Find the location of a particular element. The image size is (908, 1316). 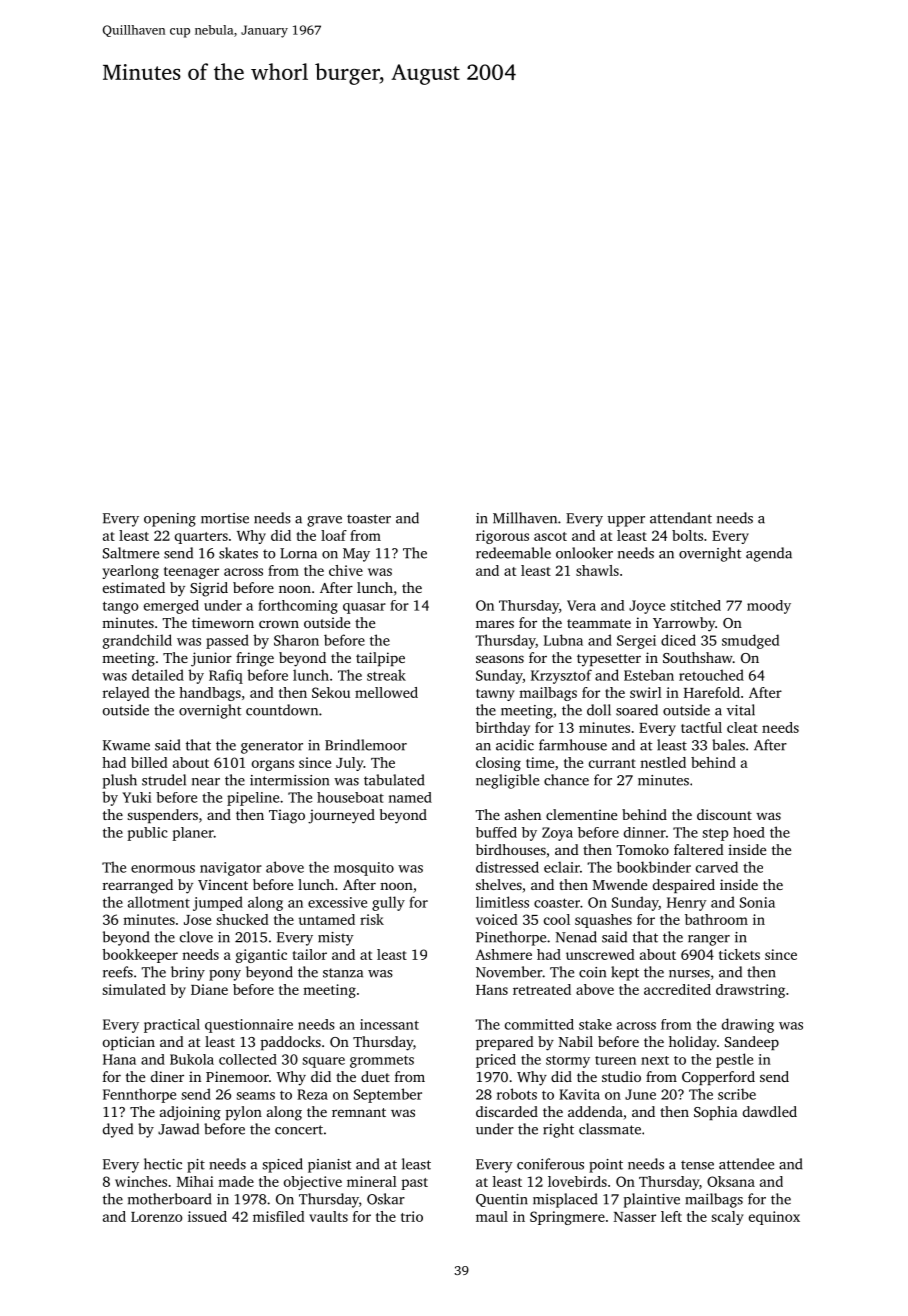

fringe is located at coordinates (255, 659).
